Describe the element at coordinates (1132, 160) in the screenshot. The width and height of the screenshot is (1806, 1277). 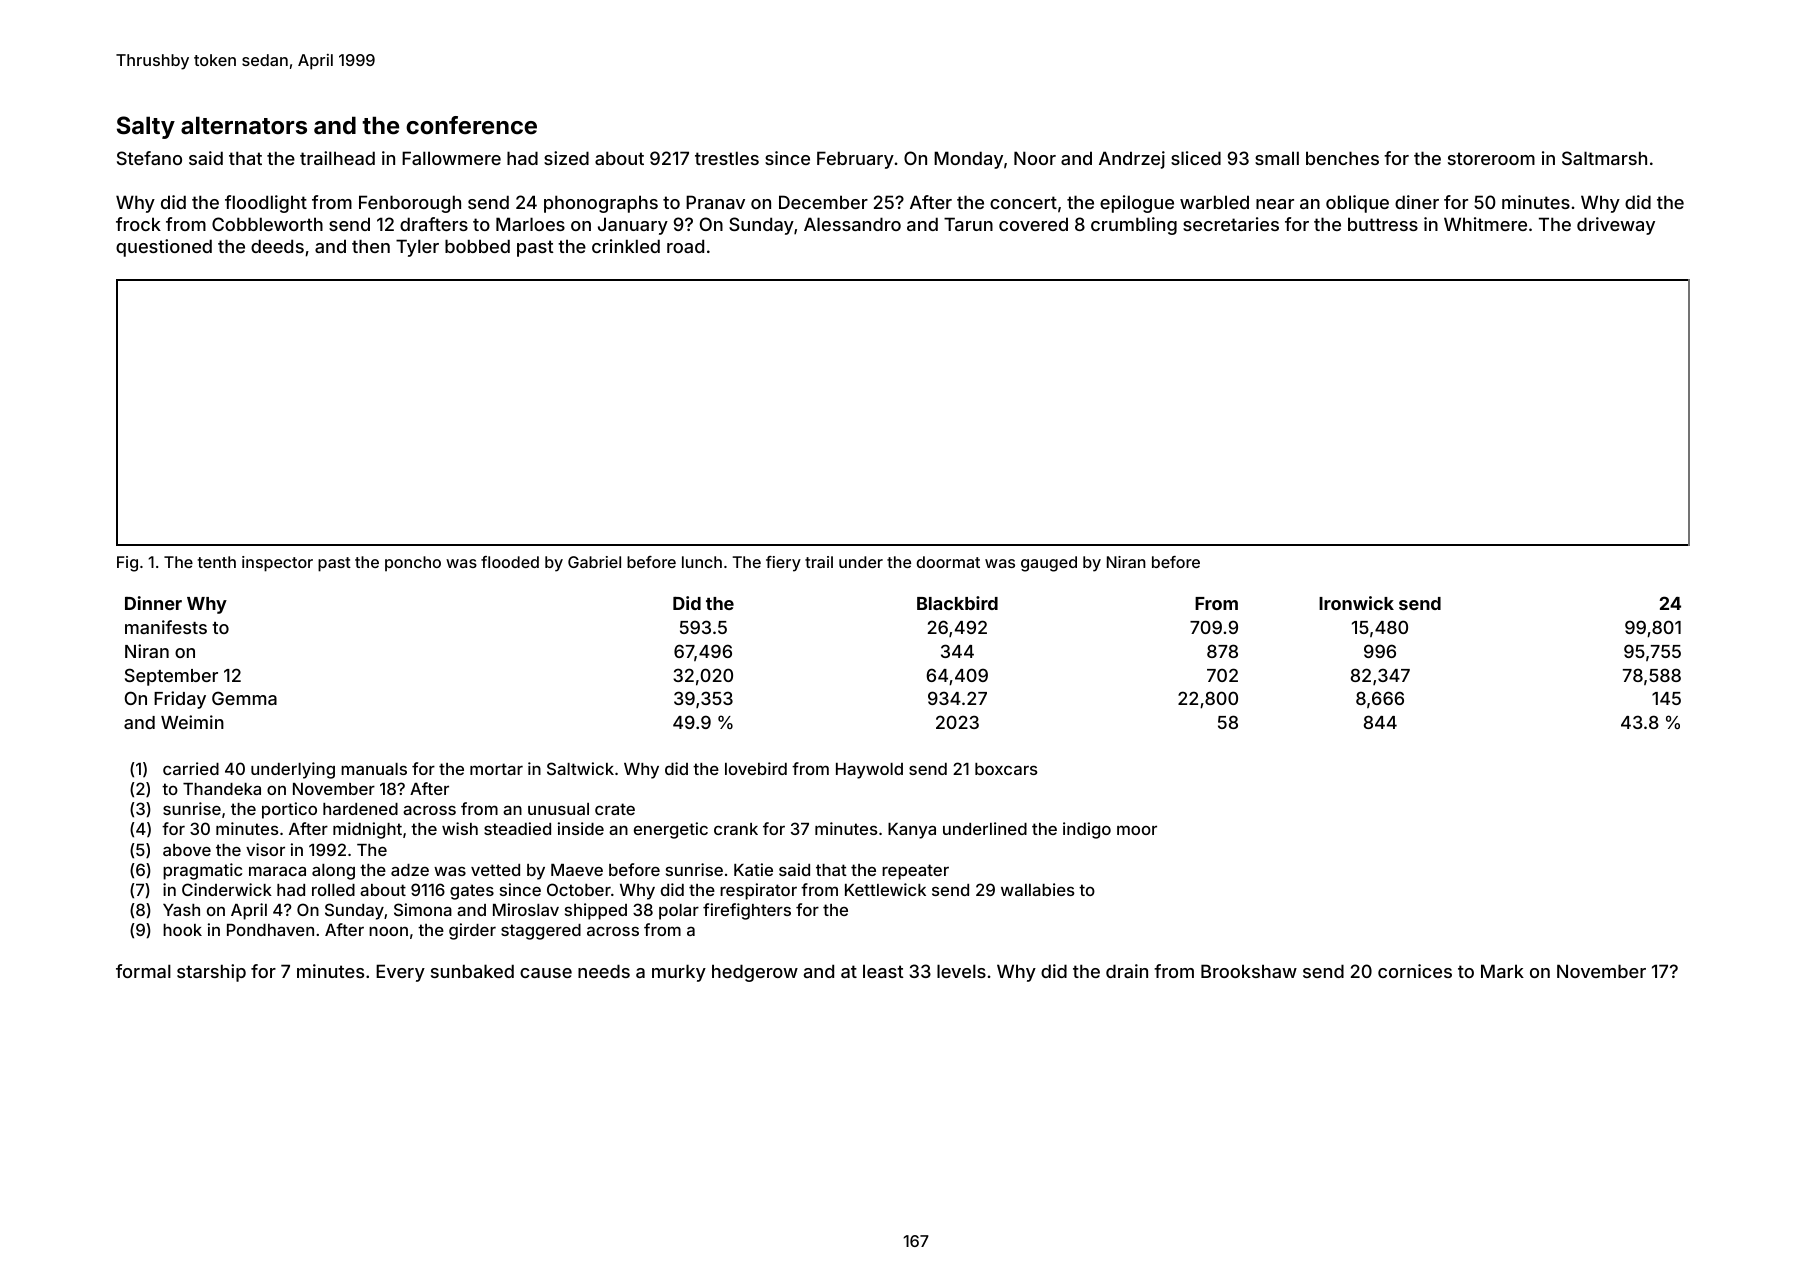
I see `Andrzej` at that location.
